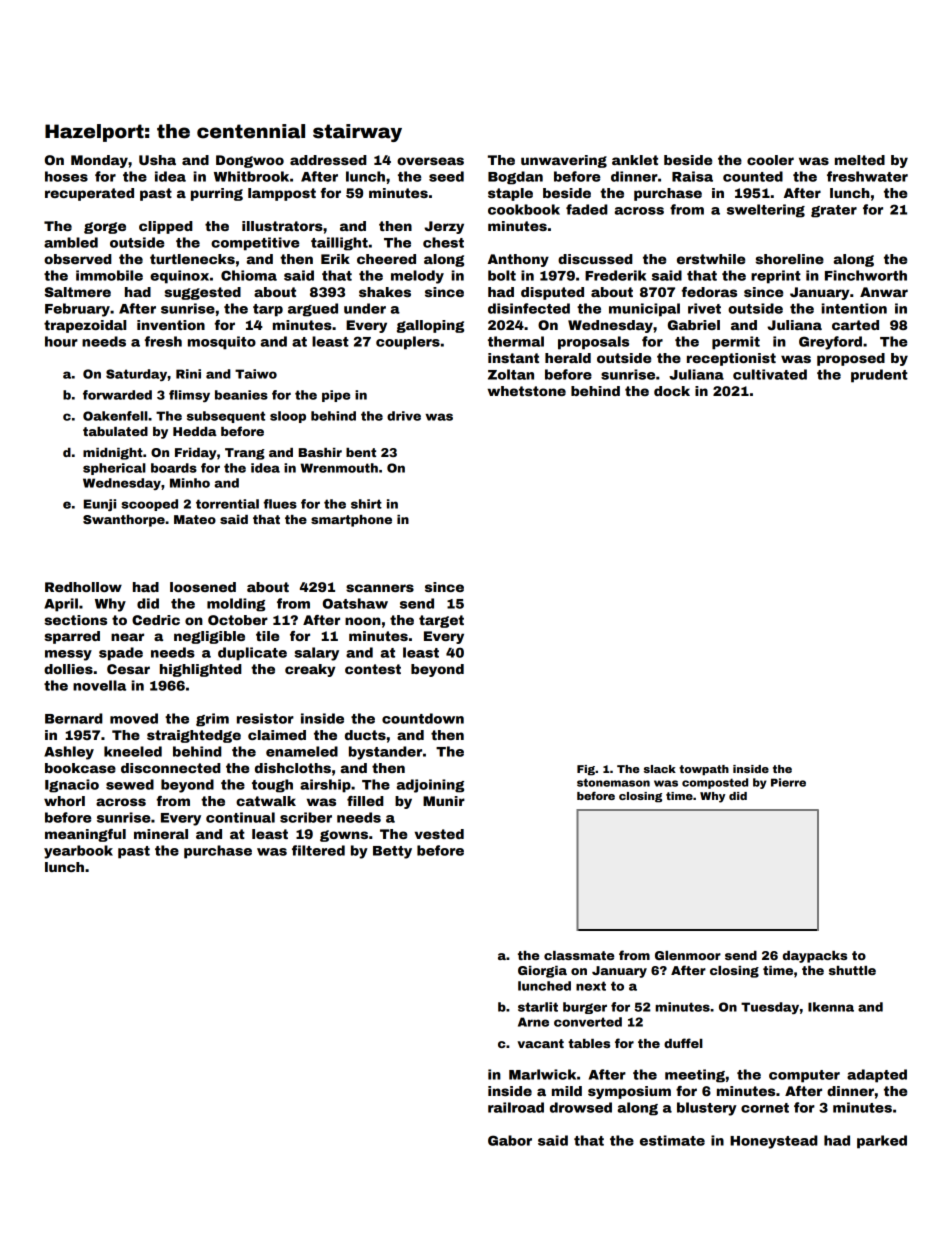  Describe the element at coordinates (78, 852) in the page. I see `yearbook` at that location.
